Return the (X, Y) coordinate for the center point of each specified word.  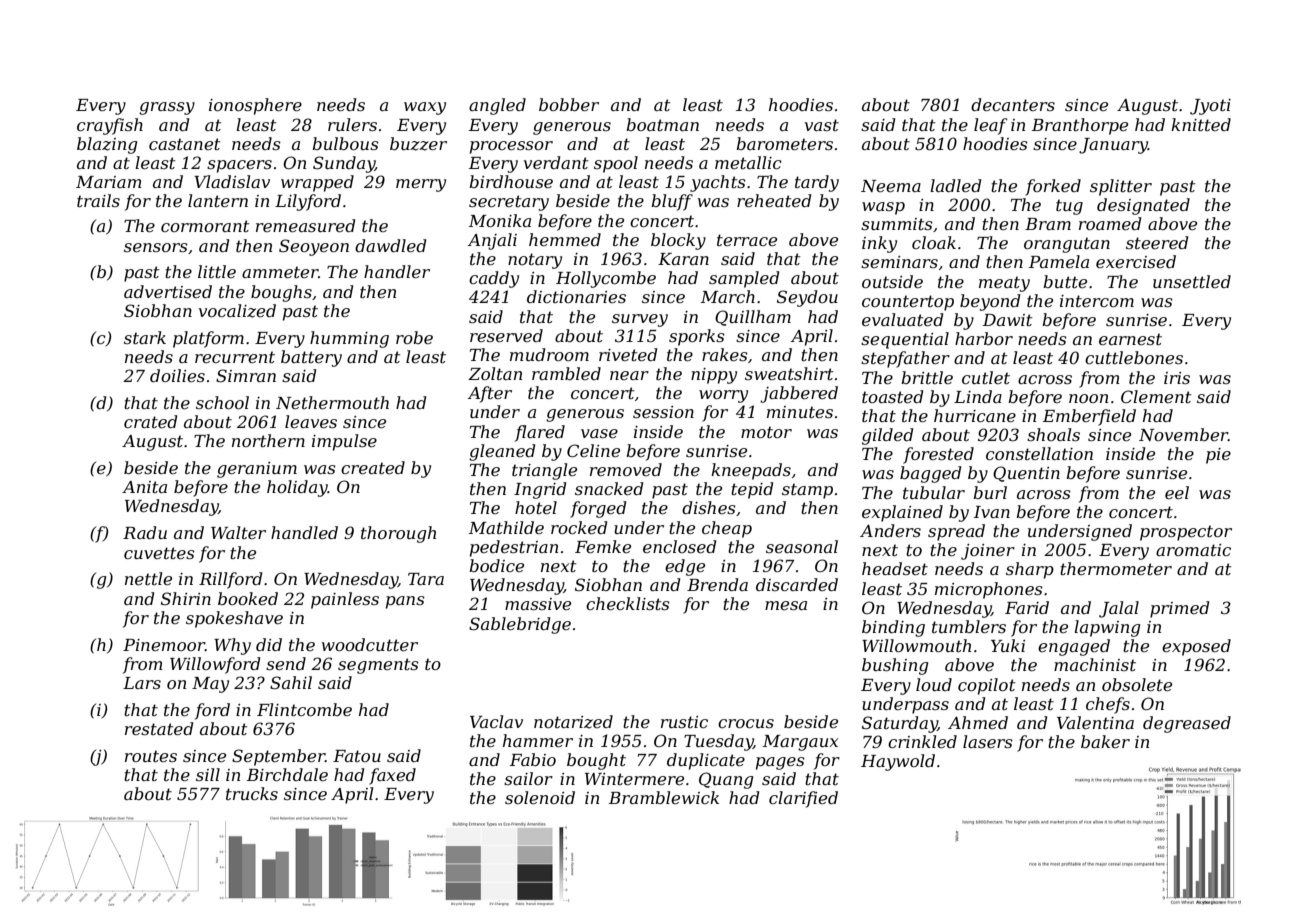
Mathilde (506, 527)
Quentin (1026, 474)
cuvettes (159, 553)
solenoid (540, 797)
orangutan (1067, 245)
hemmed (565, 239)
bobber (569, 104)
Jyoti (1210, 107)
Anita (144, 487)
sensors (156, 247)
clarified (803, 799)
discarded (797, 584)
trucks (252, 793)
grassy (167, 108)
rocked (579, 527)
